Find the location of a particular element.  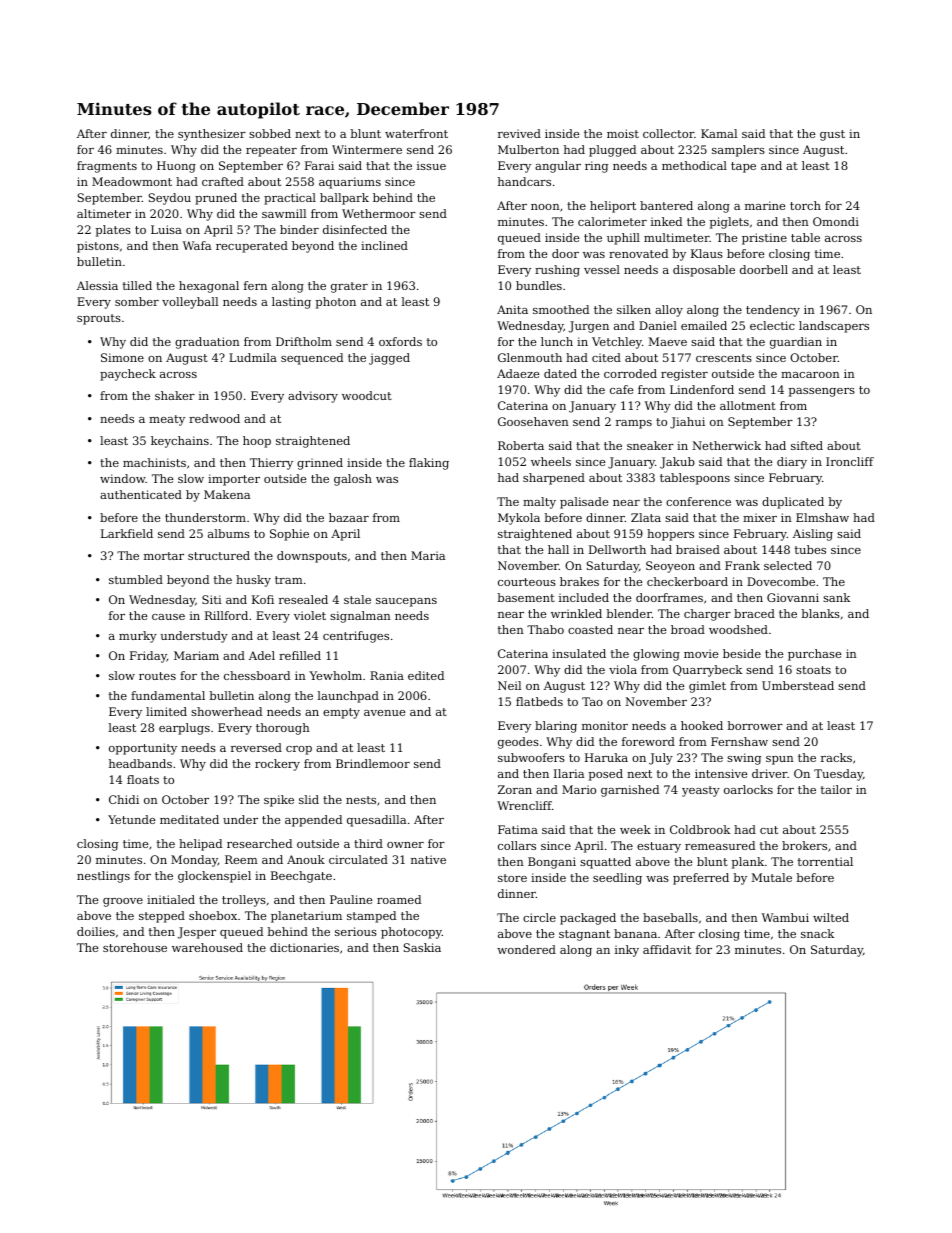

woodcut is located at coordinates (367, 395).
